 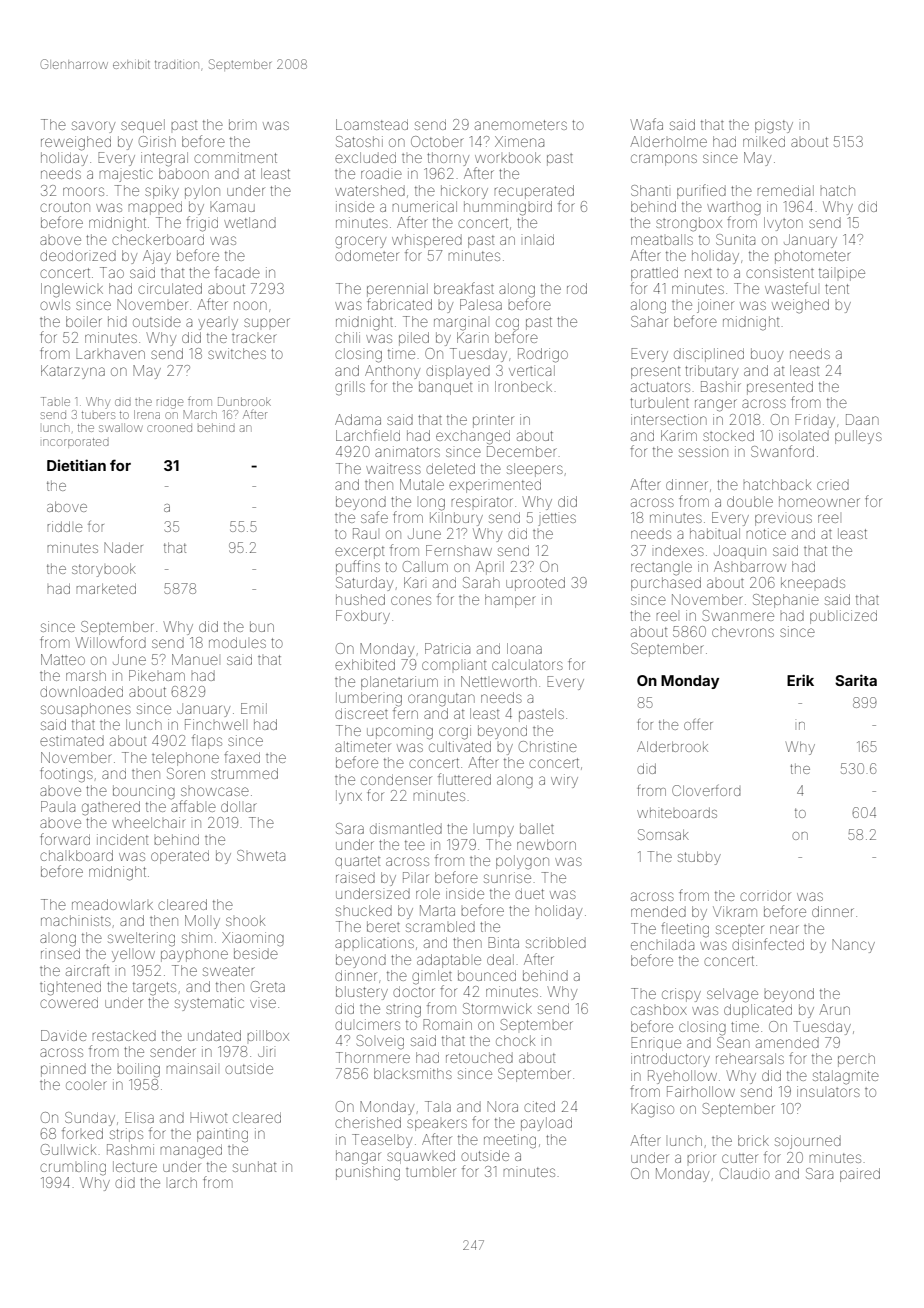 What do you see at coordinates (649, 321) in the page?
I see `Sahar` at bounding box center [649, 321].
